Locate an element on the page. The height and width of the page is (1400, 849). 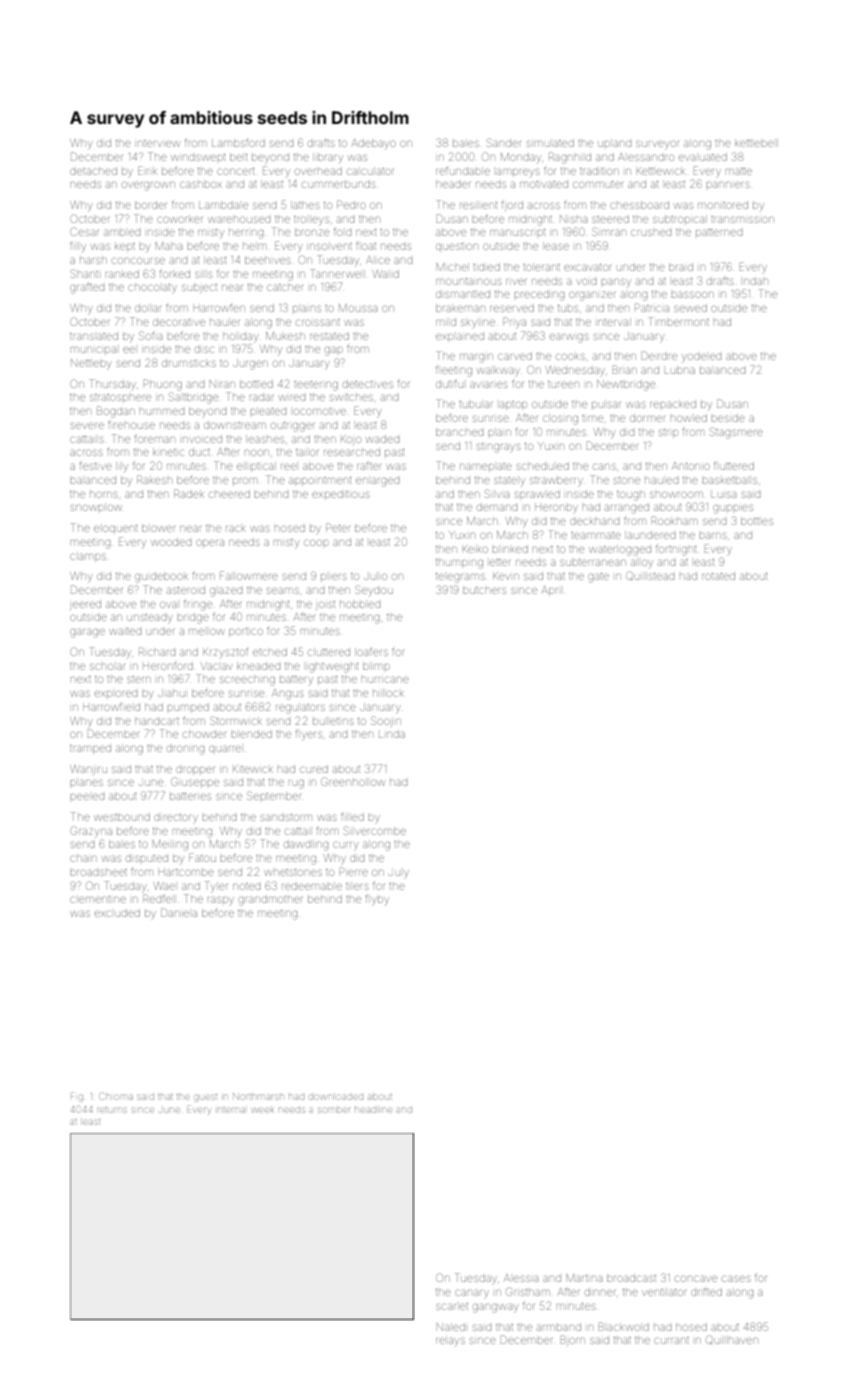
Quillstead is located at coordinates (650, 575).
